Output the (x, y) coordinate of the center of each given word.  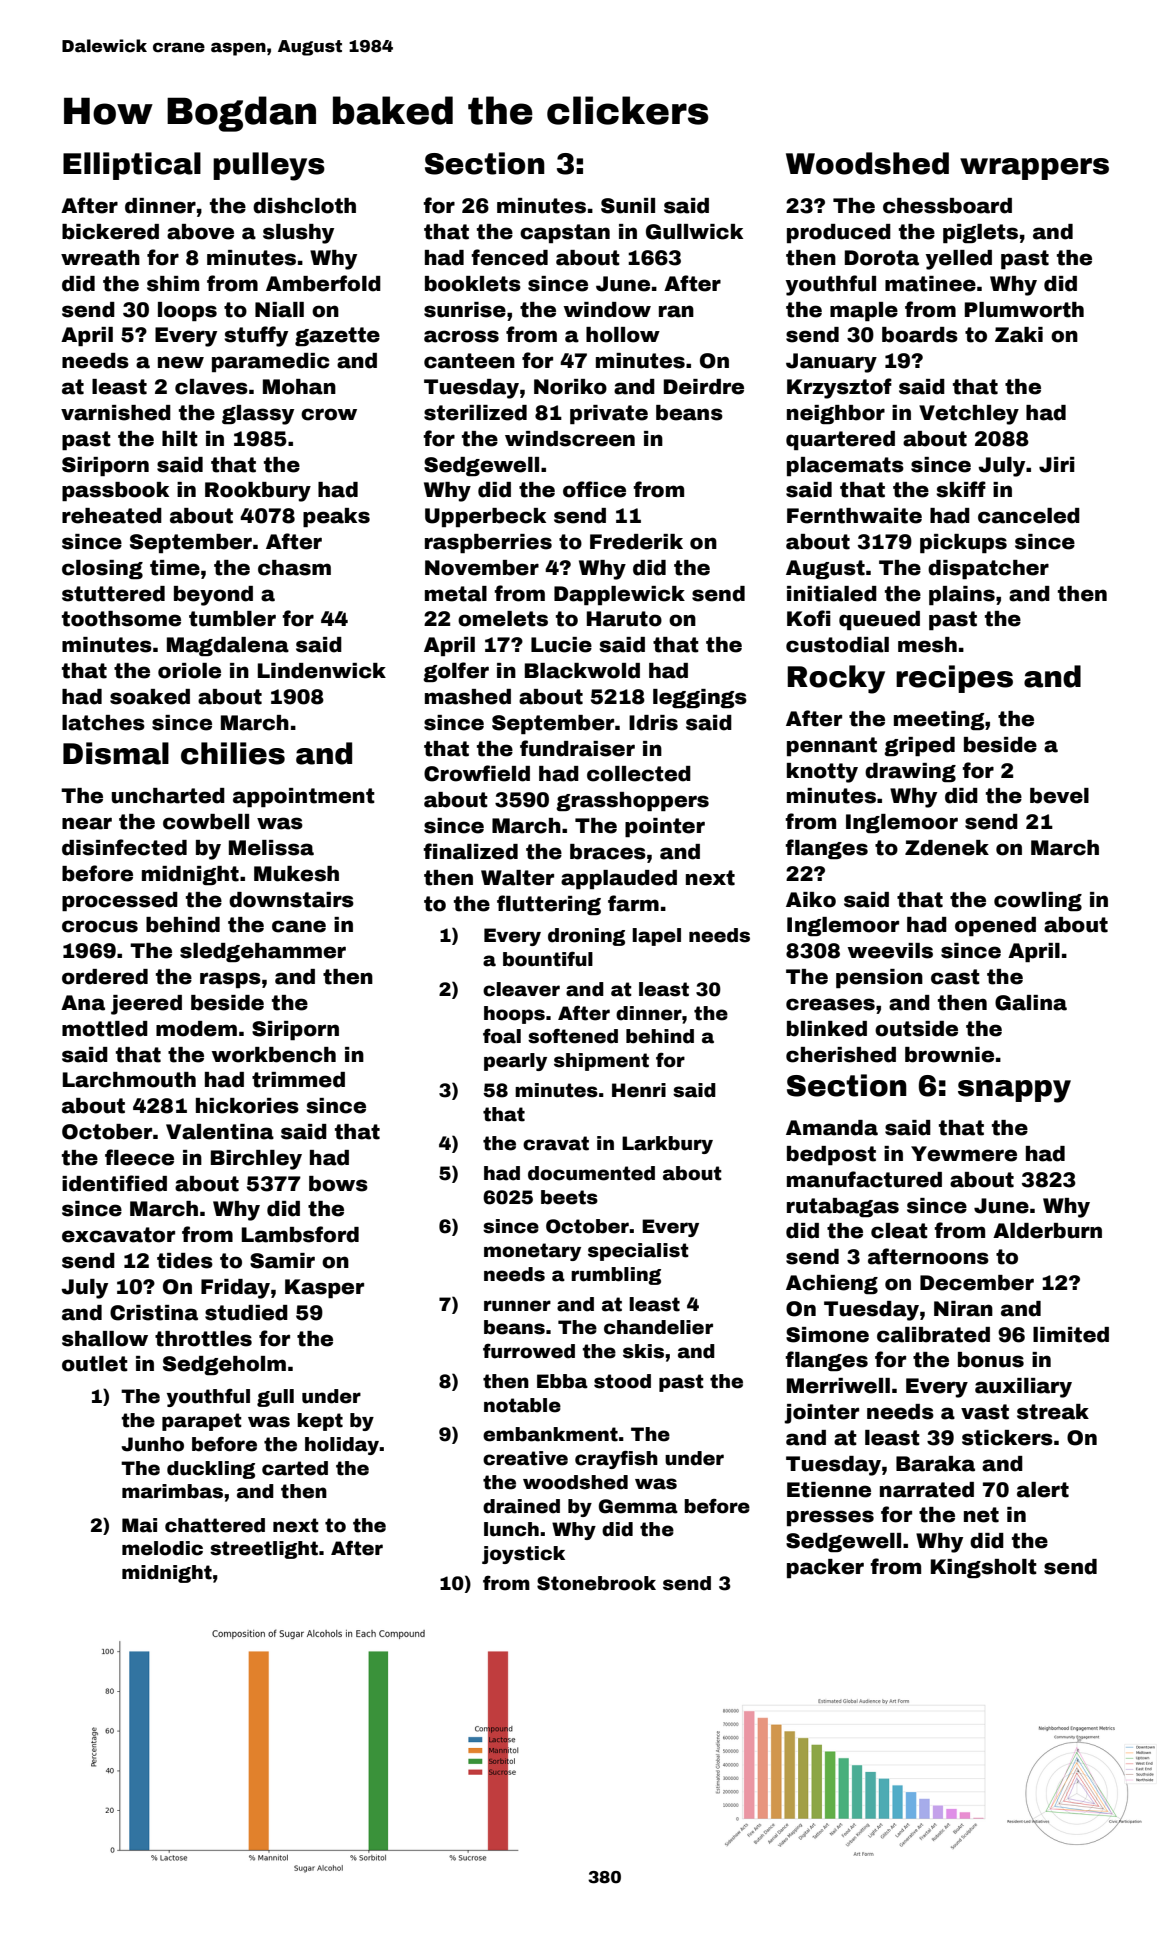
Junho (153, 1444)
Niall (279, 310)
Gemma (638, 1506)
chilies (233, 753)
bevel (1059, 796)
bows (338, 1184)
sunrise (465, 310)
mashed (468, 697)
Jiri (1057, 465)
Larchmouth (129, 1080)
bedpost (831, 1155)
